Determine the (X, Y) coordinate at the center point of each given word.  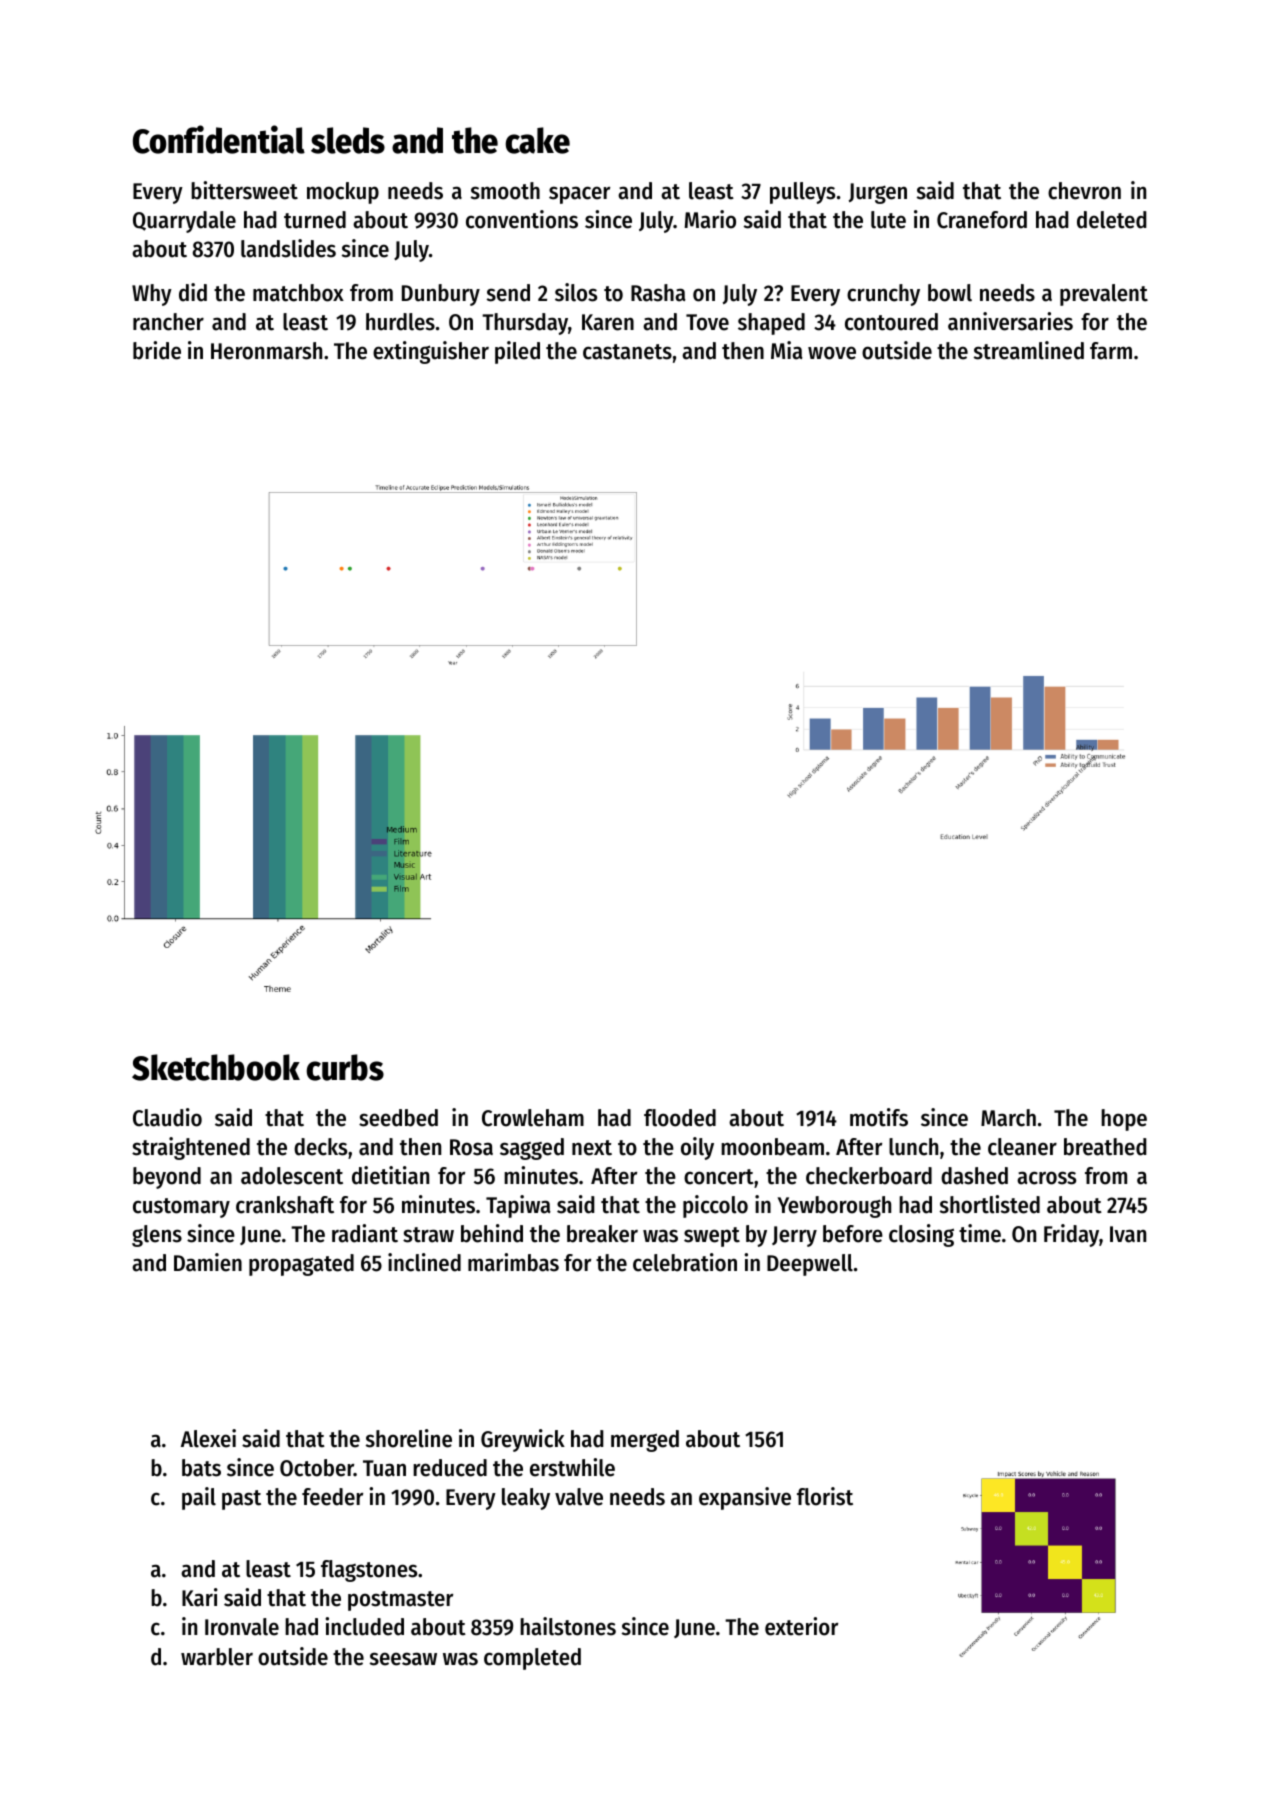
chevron (1084, 191)
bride (157, 350)
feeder (332, 1497)
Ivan (1128, 1234)
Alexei (208, 1438)
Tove (707, 322)
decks (320, 1147)
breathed (1105, 1147)
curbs (345, 1067)
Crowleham (533, 1118)
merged (645, 1441)
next (592, 1148)
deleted (1112, 220)
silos (576, 292)
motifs (879, 1117)
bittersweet (244, 190)
